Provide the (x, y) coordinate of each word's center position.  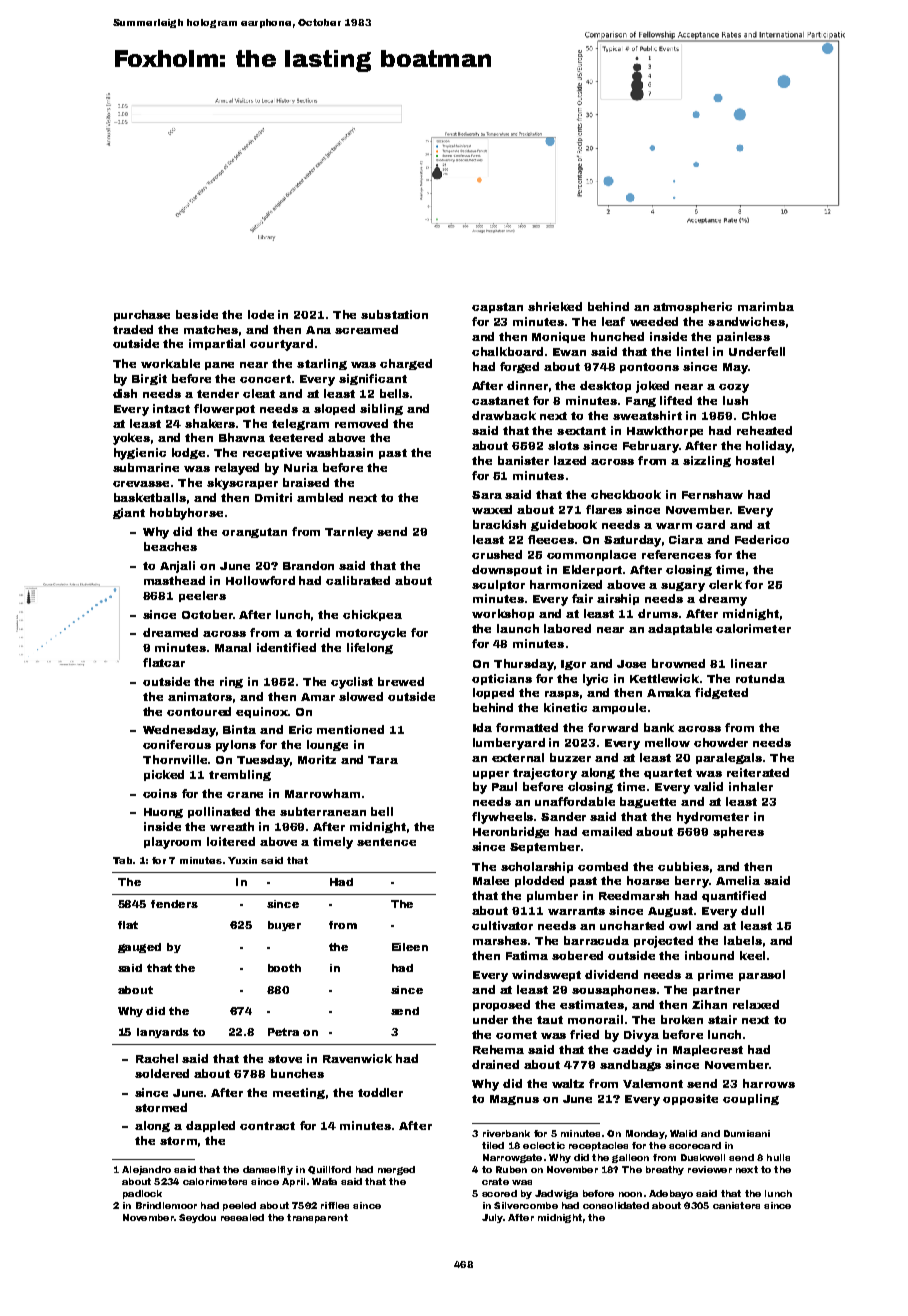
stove (285, 1059)
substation (394, 314)
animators (200, 696)
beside (197, 314)
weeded (654, 321)
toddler (380, 1092)
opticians (502, 679)
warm (674, 526)
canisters (736, 1205)
